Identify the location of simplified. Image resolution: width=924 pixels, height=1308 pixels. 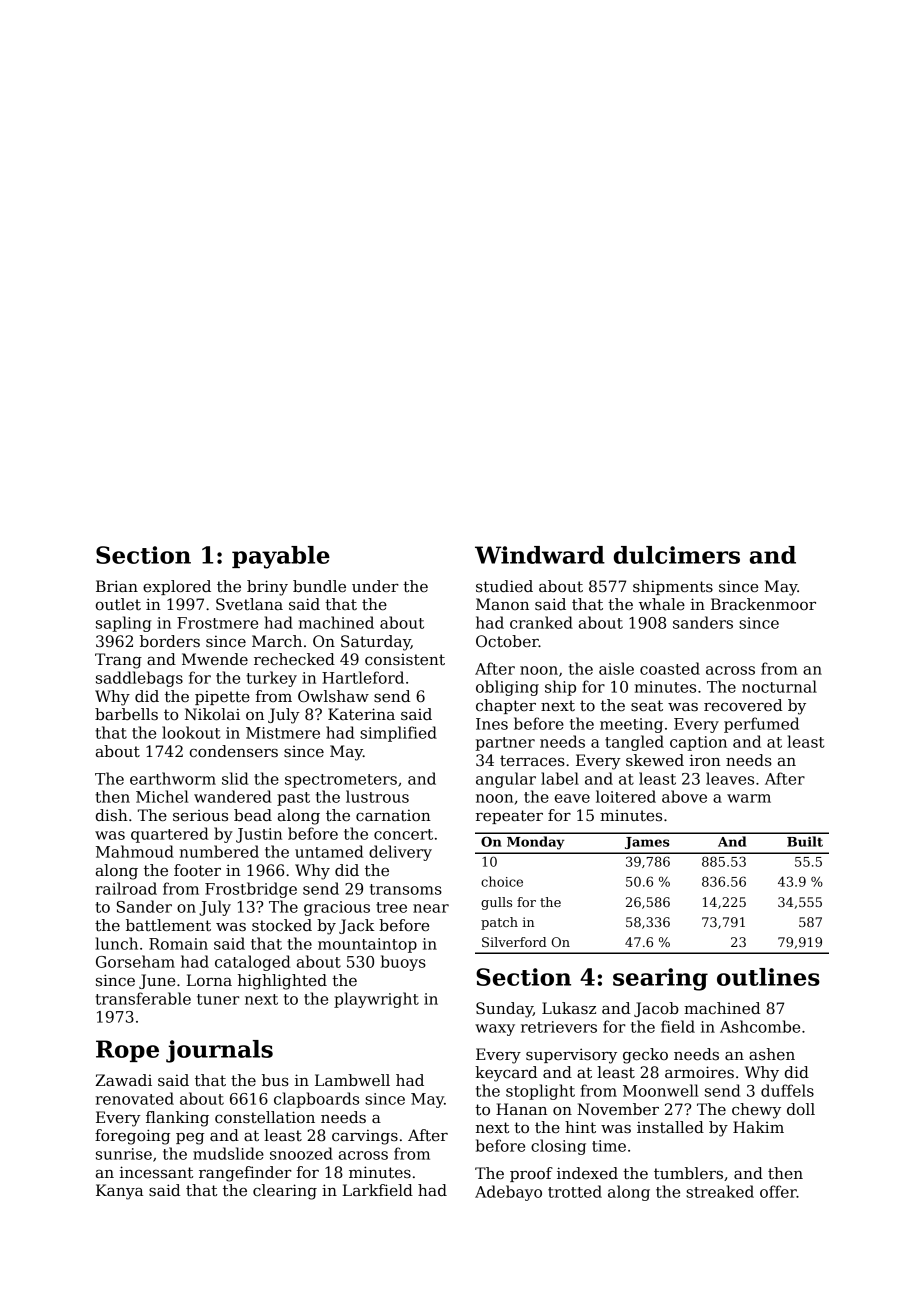
(398, 734).
